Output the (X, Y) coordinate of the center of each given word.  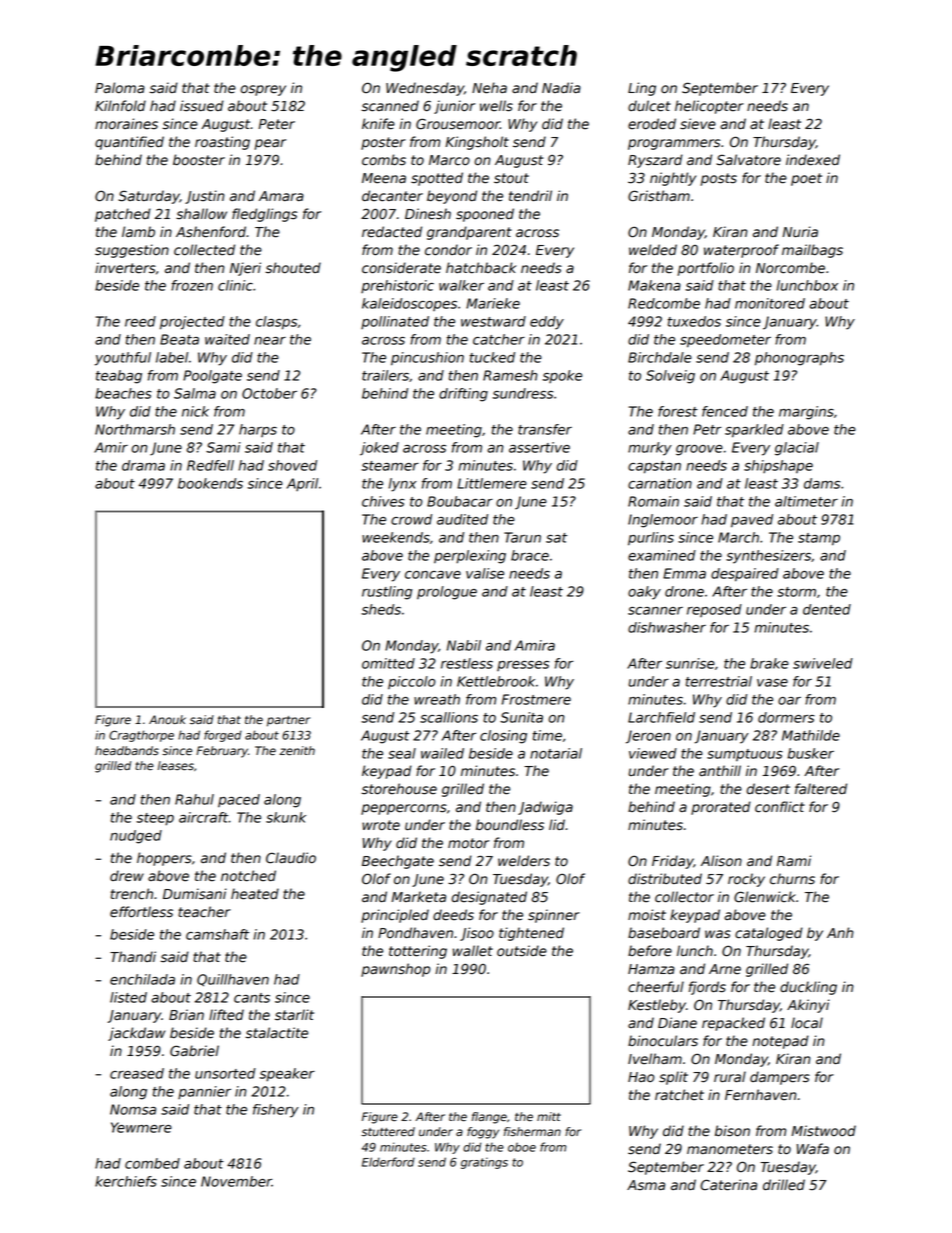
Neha (489, 88)
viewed (653, 753)
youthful (123, 359)
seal (402, 753)
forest (678, 411)
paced (239, 801)
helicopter (709, 107)
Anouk (167, 719)
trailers (385, 375)
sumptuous (745, 755)
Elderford (388, 1162)
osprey (263, 90)
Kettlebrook (496, 681)
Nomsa (133, 1109)
